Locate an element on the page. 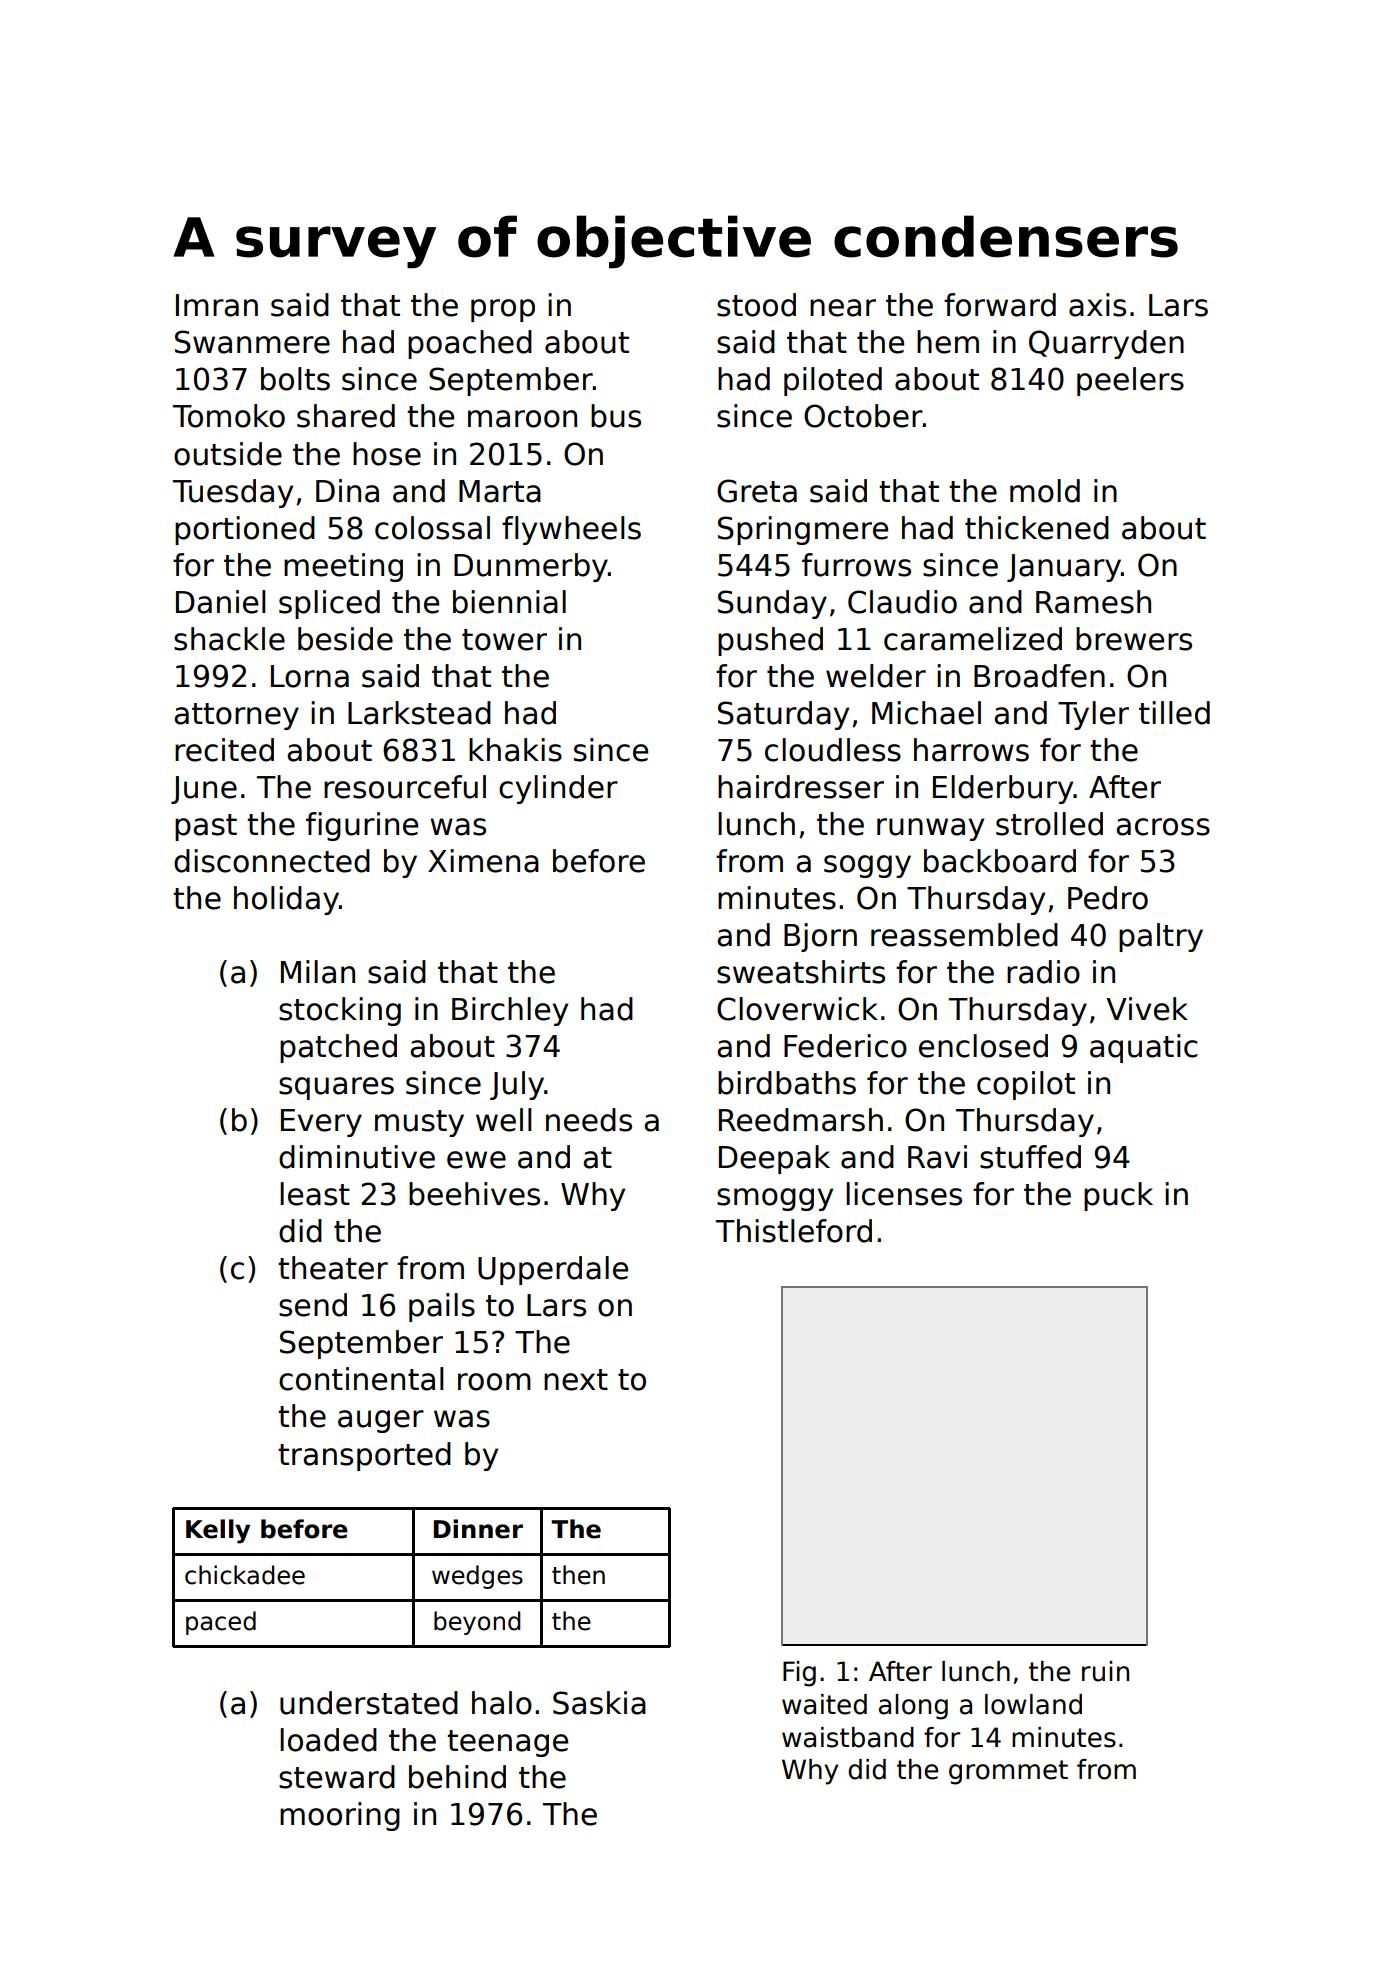 The height and width of the document is (1969, 1386). thickened is located at coordinates (1037, 528).
